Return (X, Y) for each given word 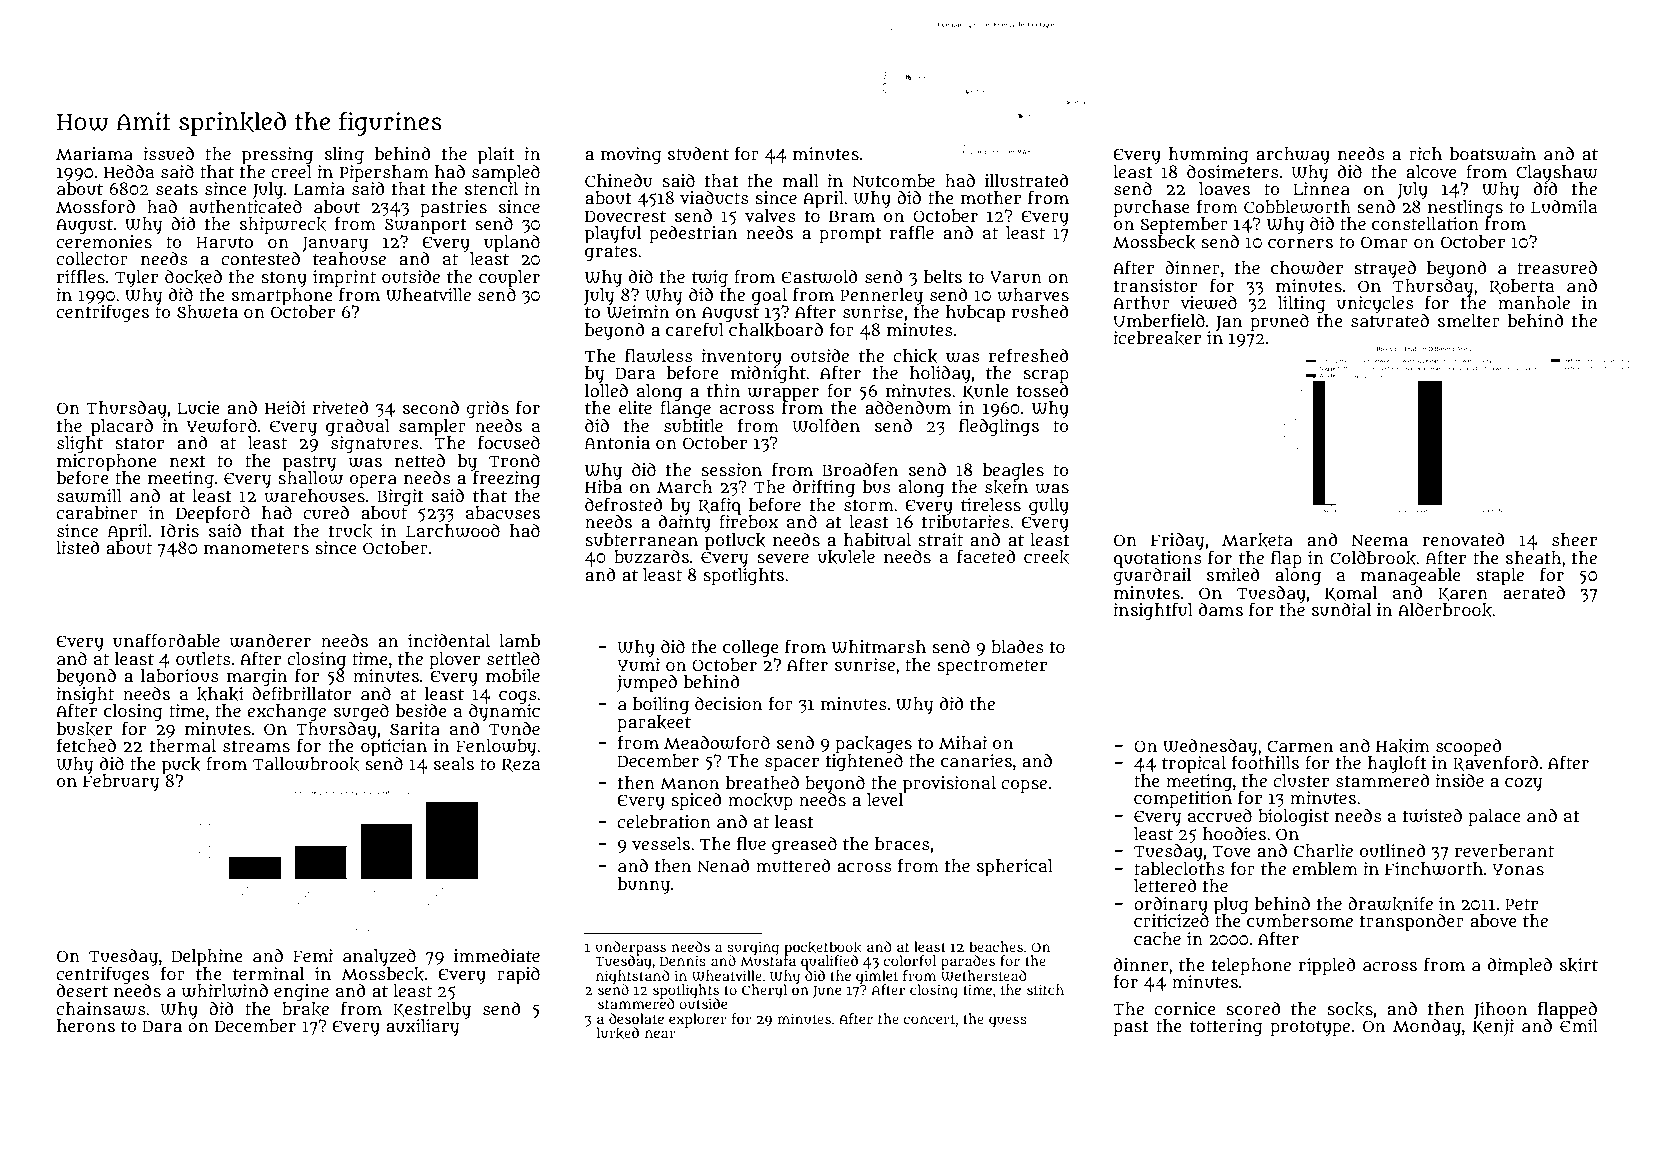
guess (1008, 1022)
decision (728, 703)
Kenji (1493, 1027)
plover (454, 661)
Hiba (603, 486)
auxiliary (423, 1028)
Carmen (1300, 746)
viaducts (714, 198)
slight (80, 445)
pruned (1279, 323)
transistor (1155, 285)
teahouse (349, 259)
